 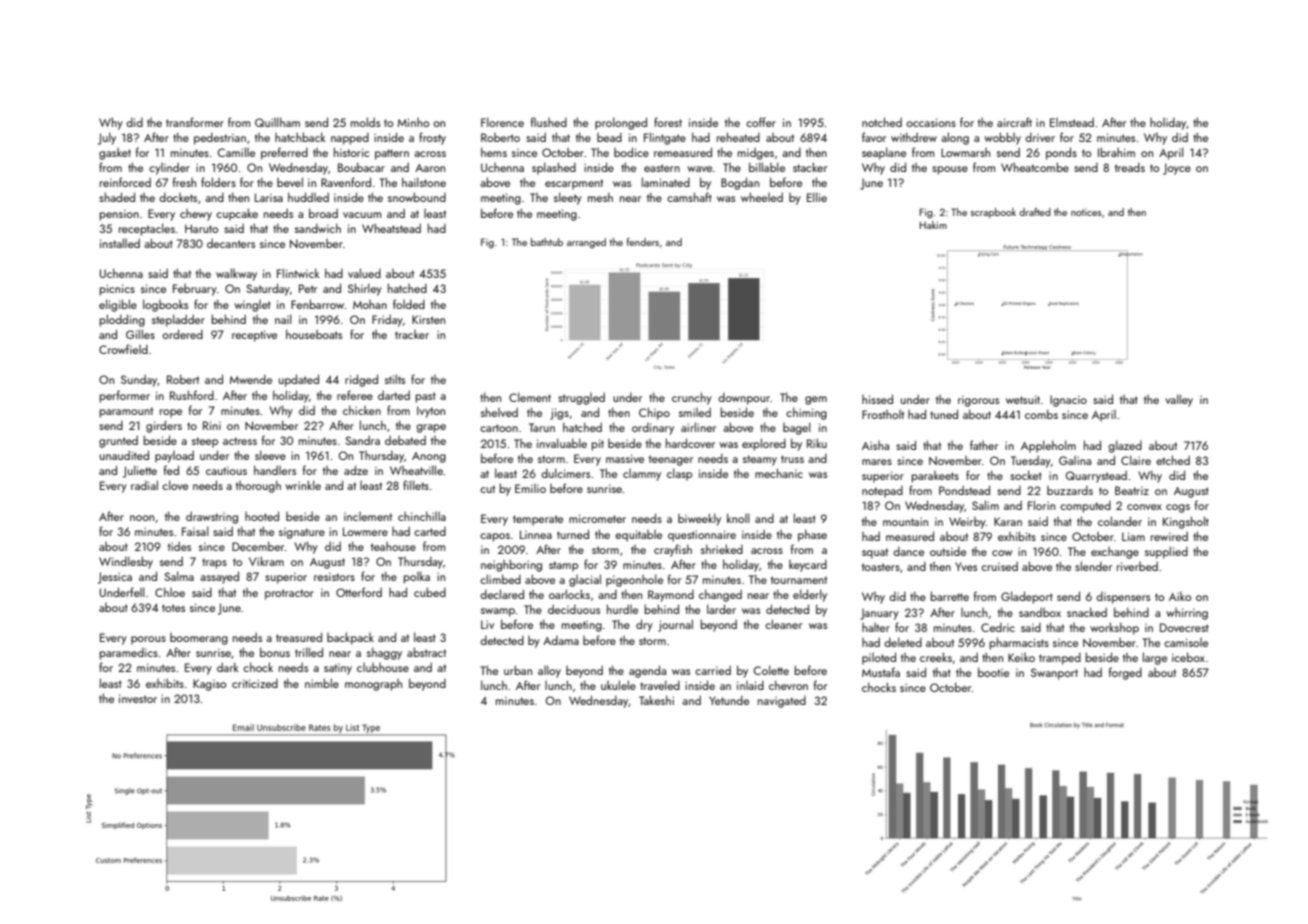 What do you see at coordinates (950, 170) in the screenshot?
I see `spouse` at bounding box center [950, 170].
